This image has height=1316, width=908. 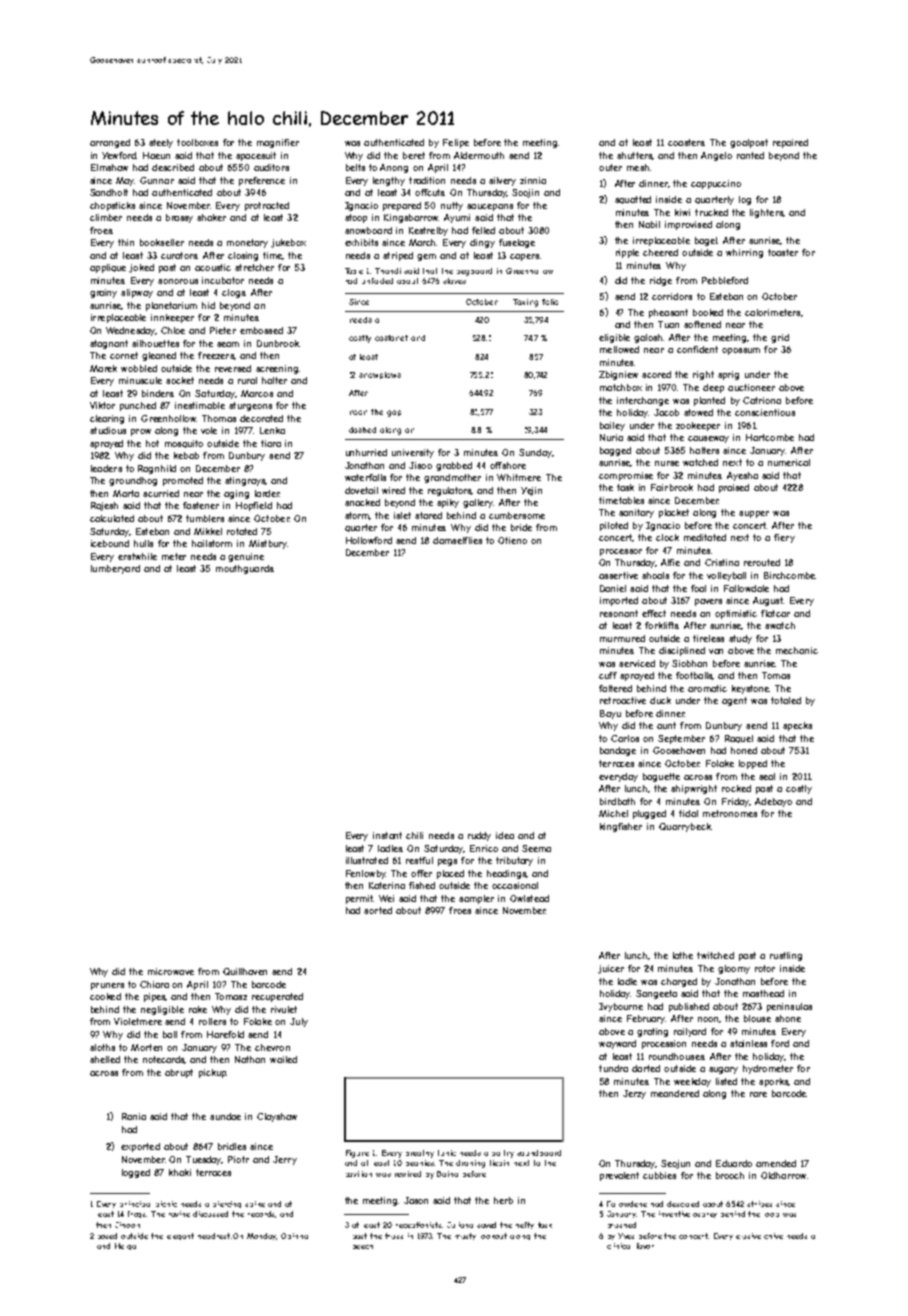 What do you see at coordinates (134, 1116) in the image?
I see `Rania` at bounding box center [134, 1116].
